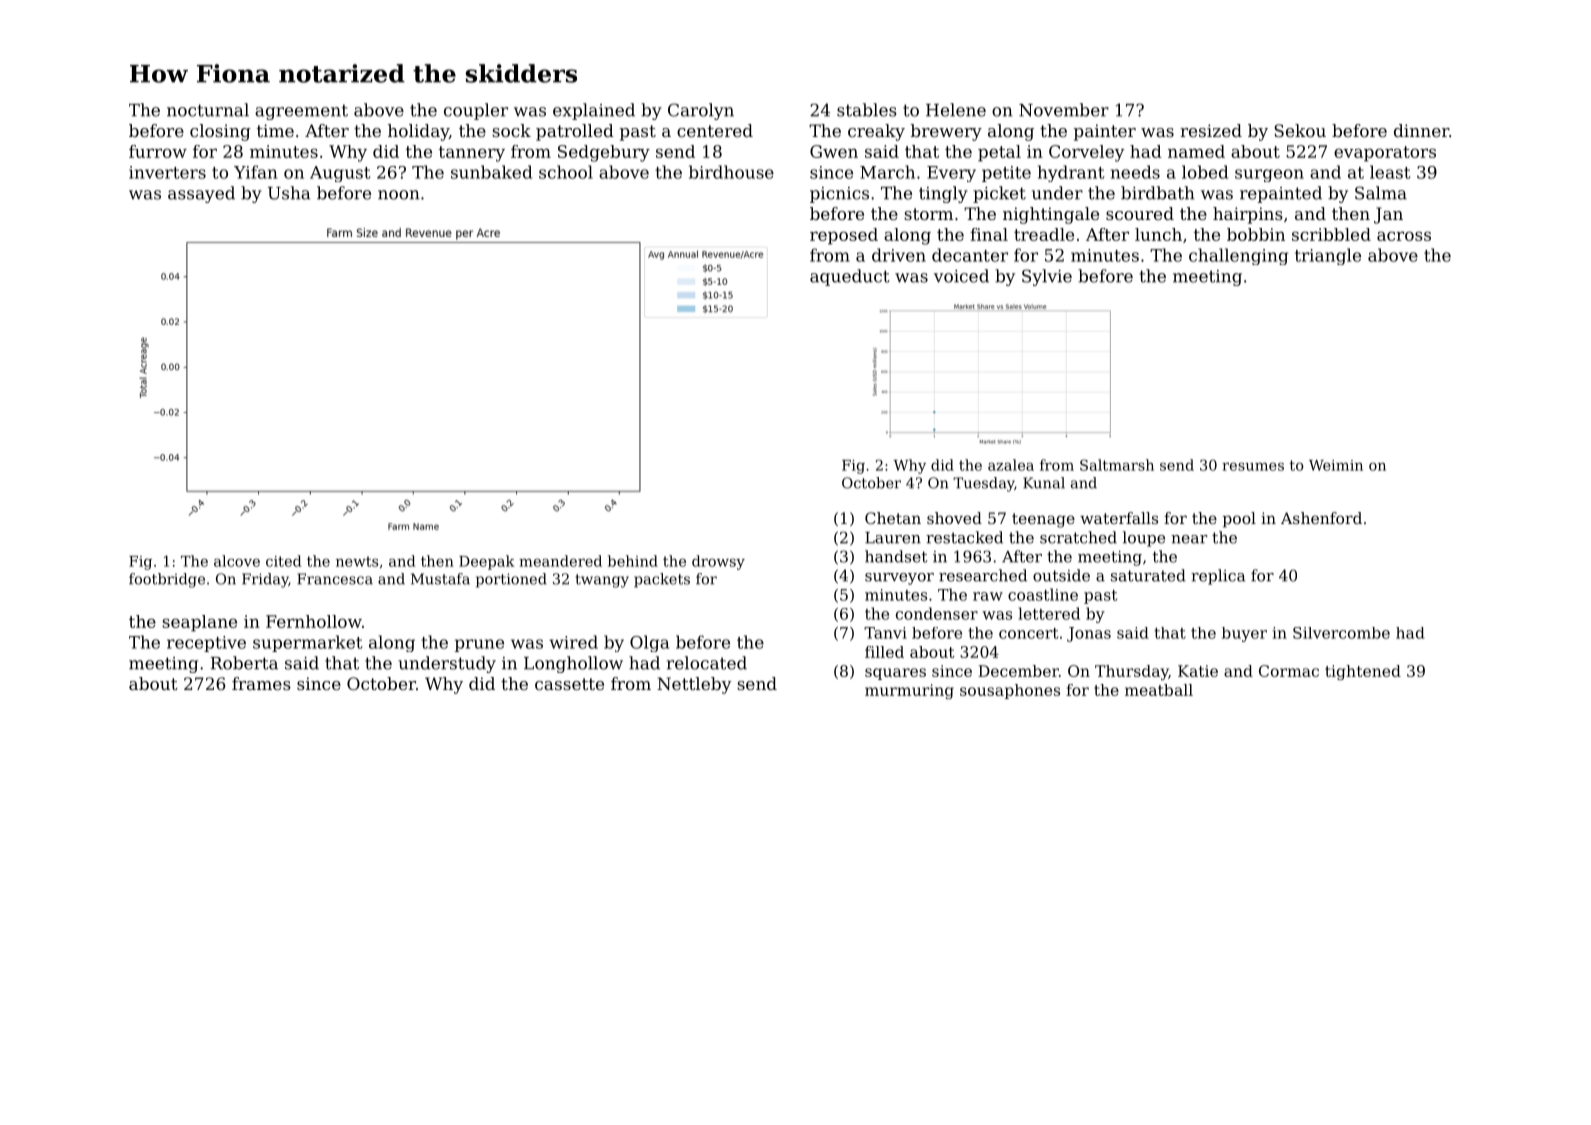 This screenshot has width=1591, height=1125. I want to click on frames, so click(261, 683).
